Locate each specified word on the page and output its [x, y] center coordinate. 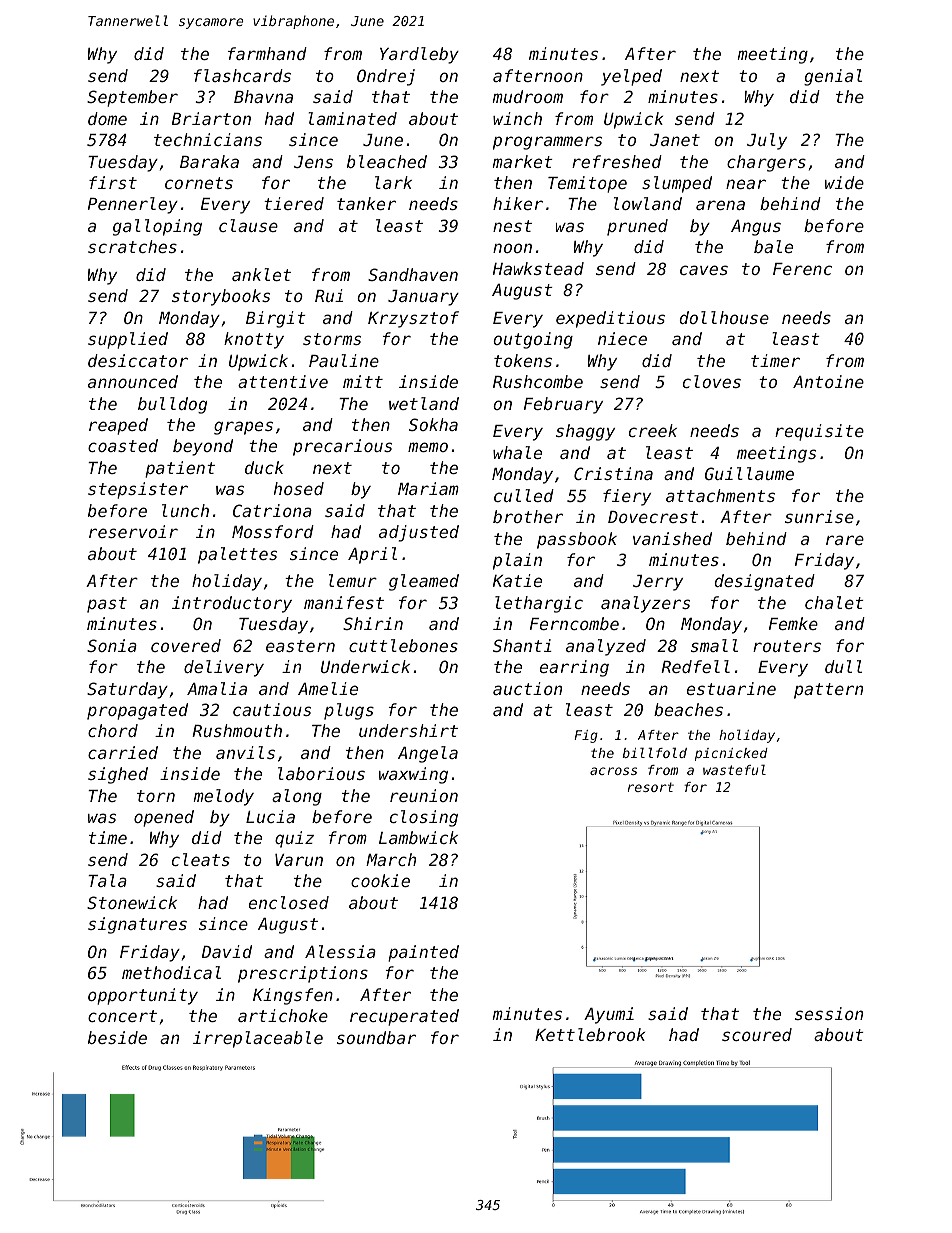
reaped [118, 426]
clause [248, 225]
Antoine [828, 381]
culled [524, 495]
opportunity [143, 996]
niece [622, 338]
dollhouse [724, 317]
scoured [757, 1034]
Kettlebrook [590, 1034]
